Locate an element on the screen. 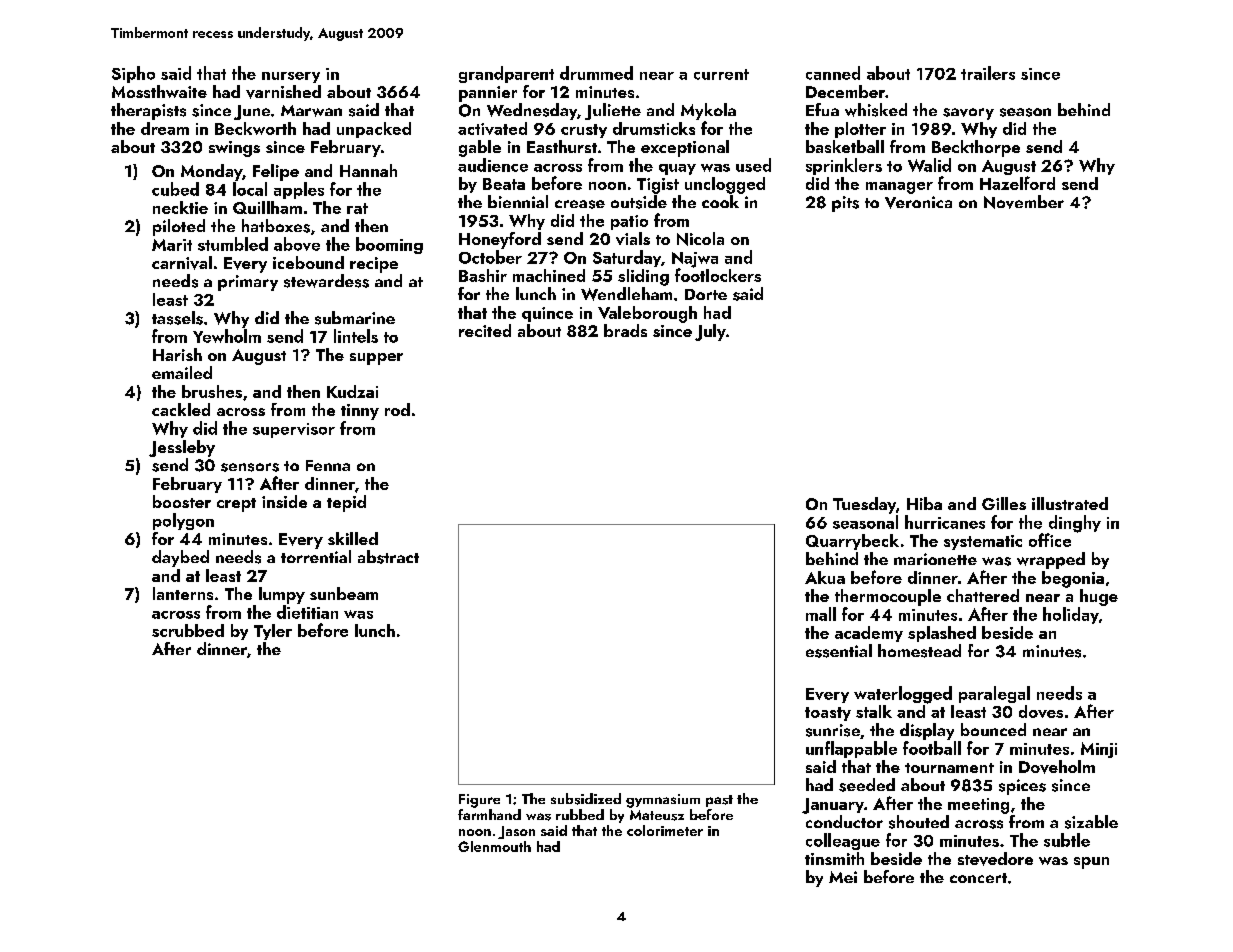  illustrated is located at coordinates (1070, 503).
